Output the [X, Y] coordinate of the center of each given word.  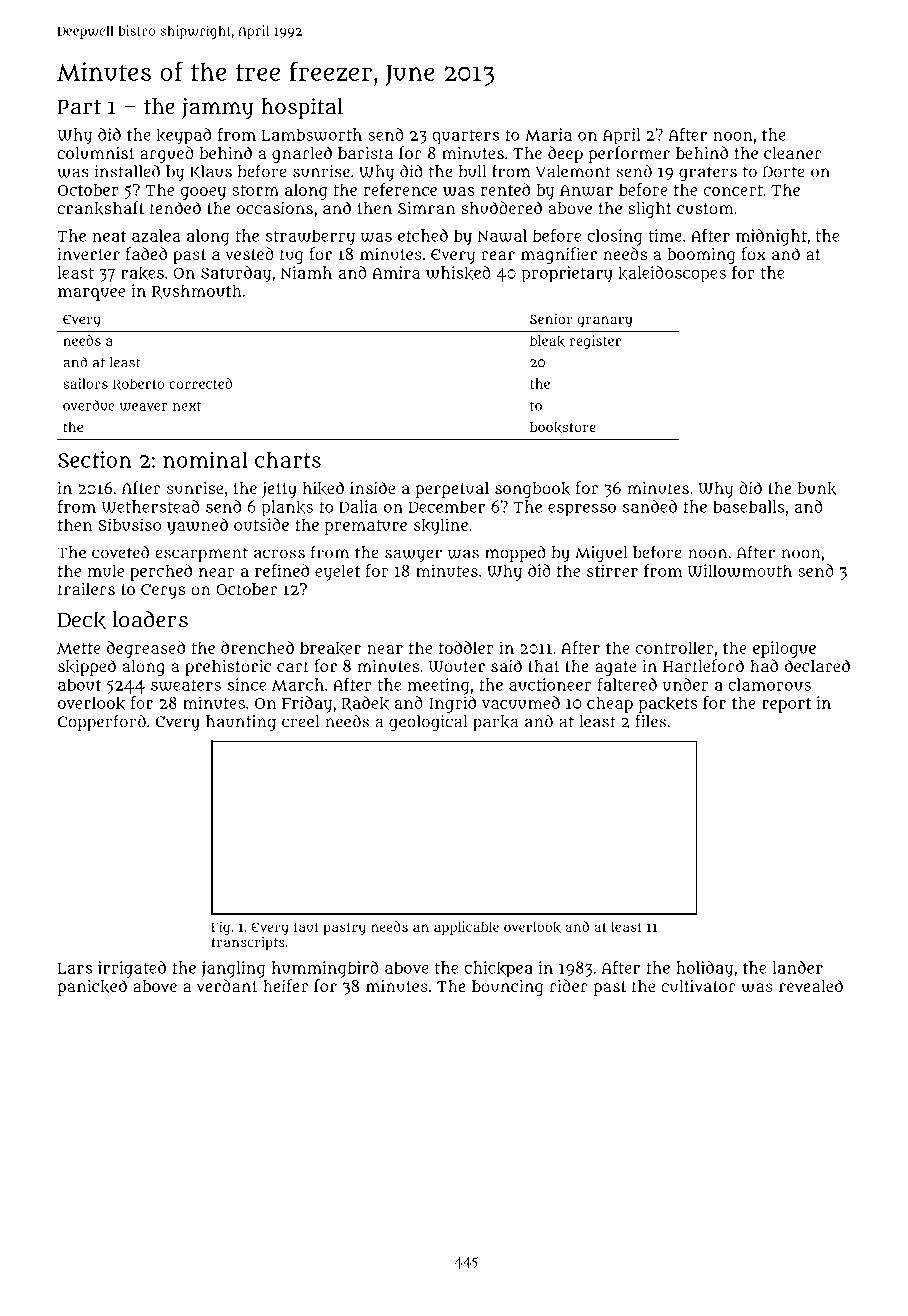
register [595, 342]
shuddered [501, 207]
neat [109, 236]
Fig [220, 928]
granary [604, 322]
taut [306, 927]
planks [287, 508]
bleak [547, 341]
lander [798, 967]
